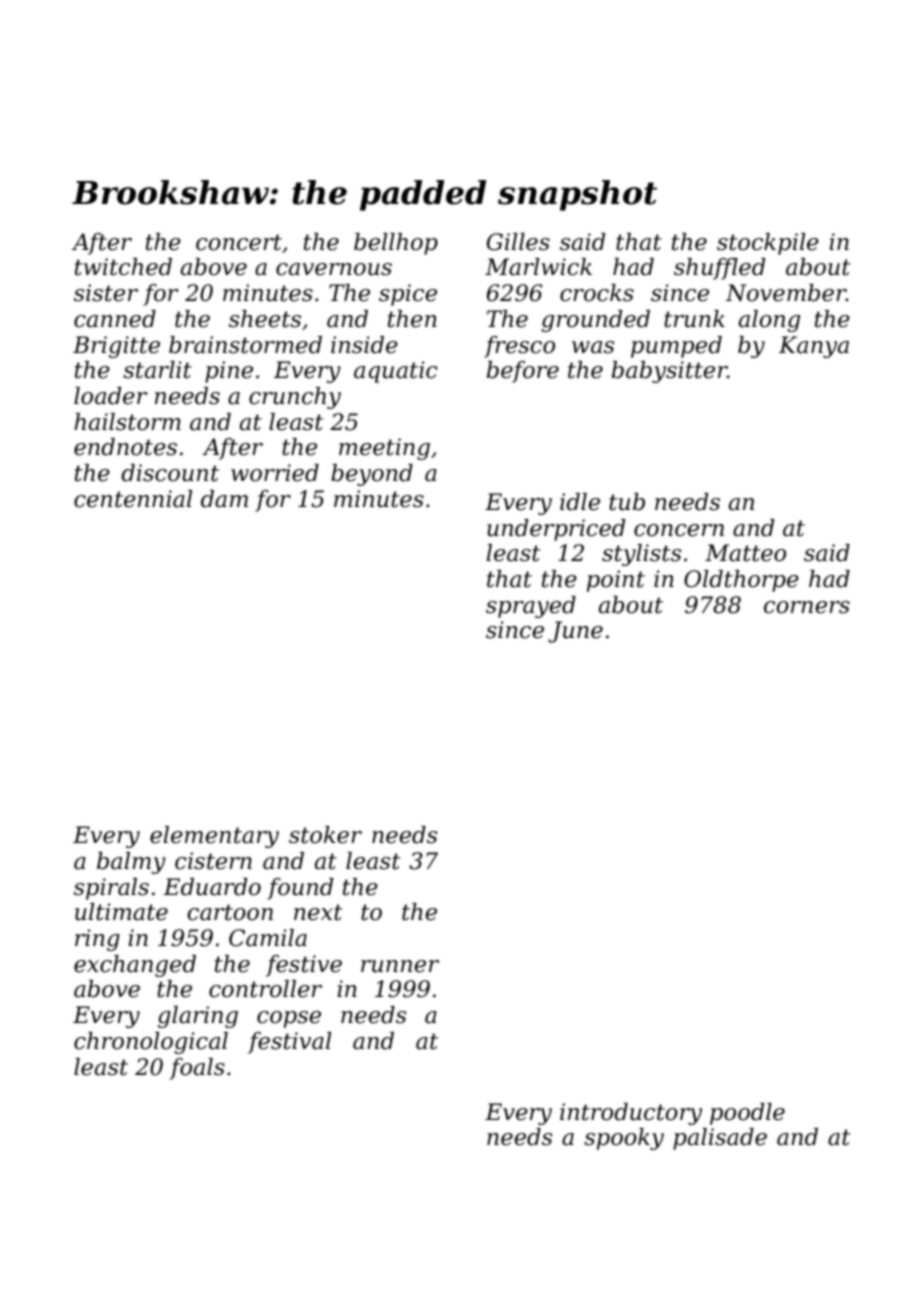 The height and width of the image is (1311, 924). I want to click on poodle, so click(747, 1114).
